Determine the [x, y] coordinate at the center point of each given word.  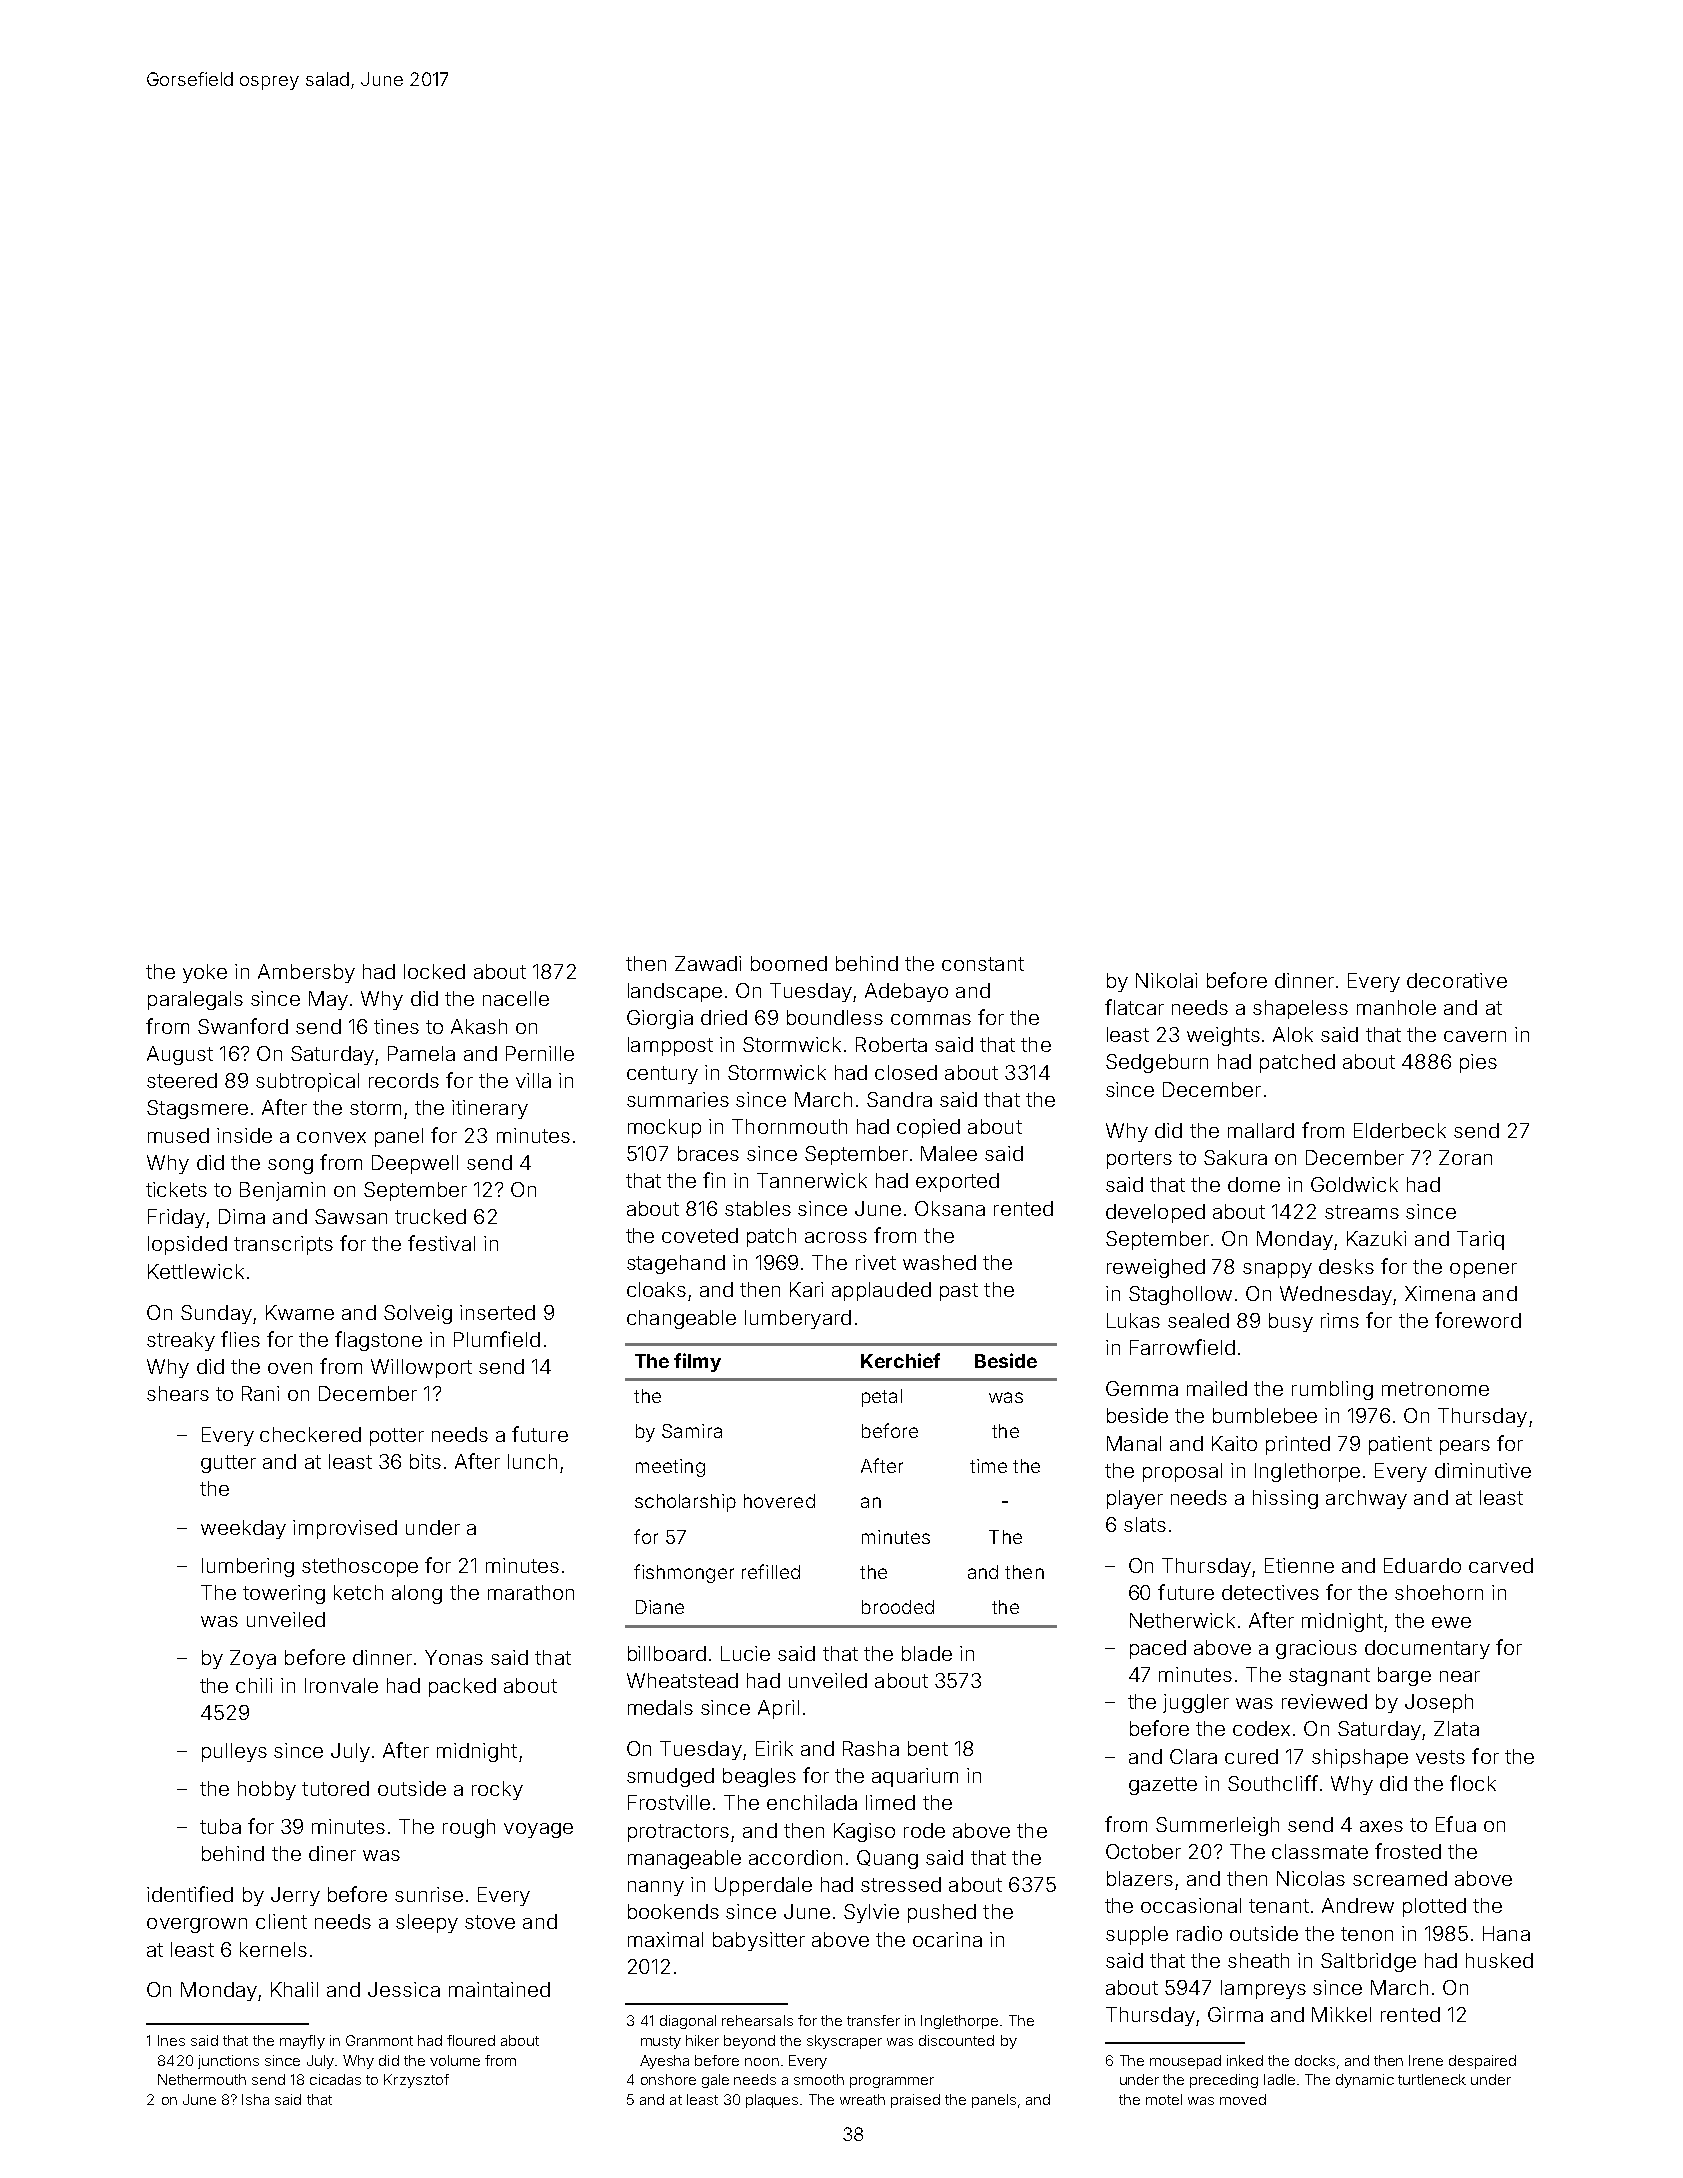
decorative [1457, 980]
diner [332, 1853]
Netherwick [1182, 1620]
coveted [700, 1235]
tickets [176, 1189]
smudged [670, 1777]
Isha [255, 2099]
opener [1483, 1270]
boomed [789, 963]
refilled [771, 1571]
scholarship [685, 1503]
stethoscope [360, 1567]
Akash [479, 1026]
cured [1251, 1756]
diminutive [1483, 1470]
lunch [532, 1461]
